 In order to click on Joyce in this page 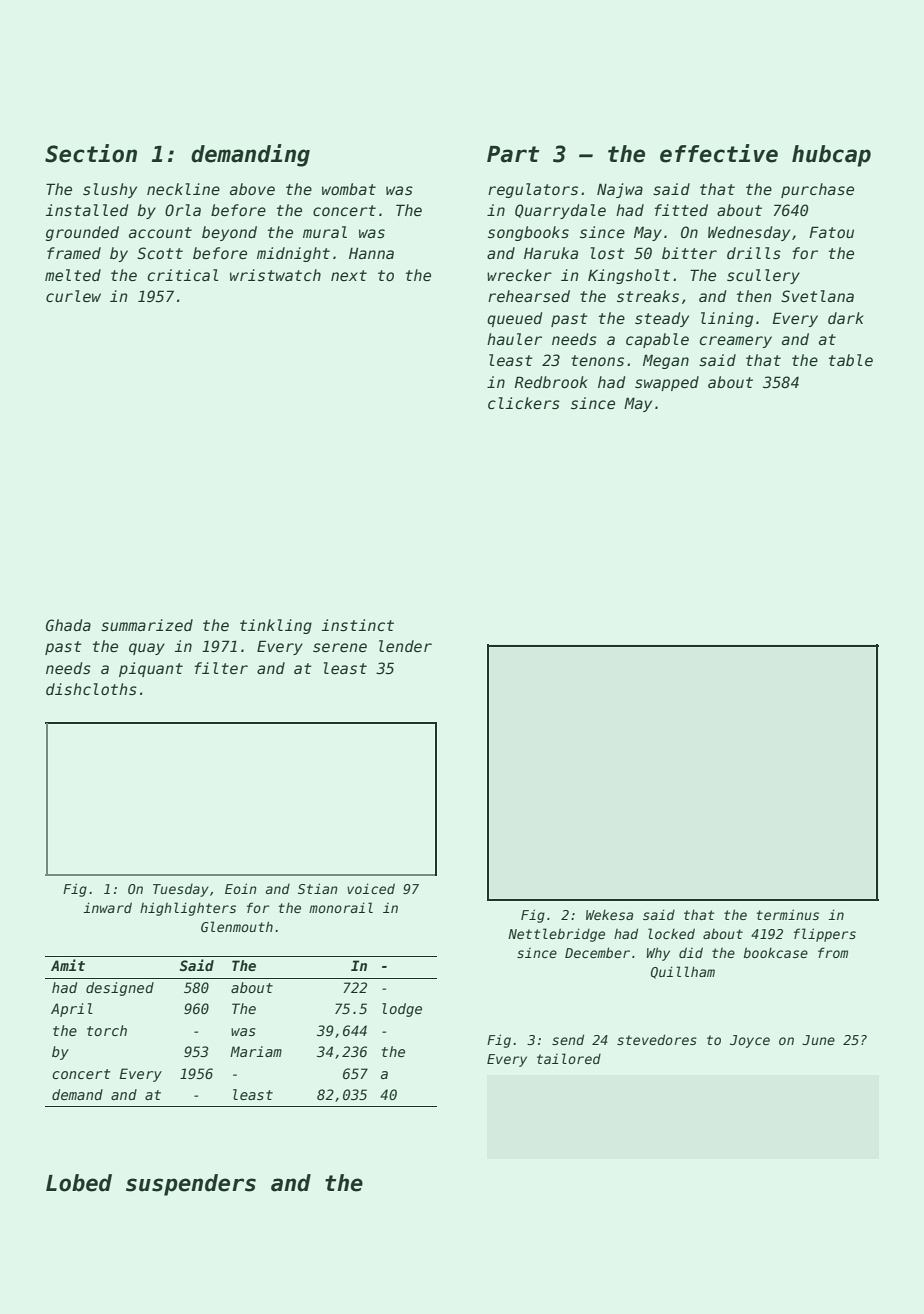, I will do `click(750, 1041)`.
